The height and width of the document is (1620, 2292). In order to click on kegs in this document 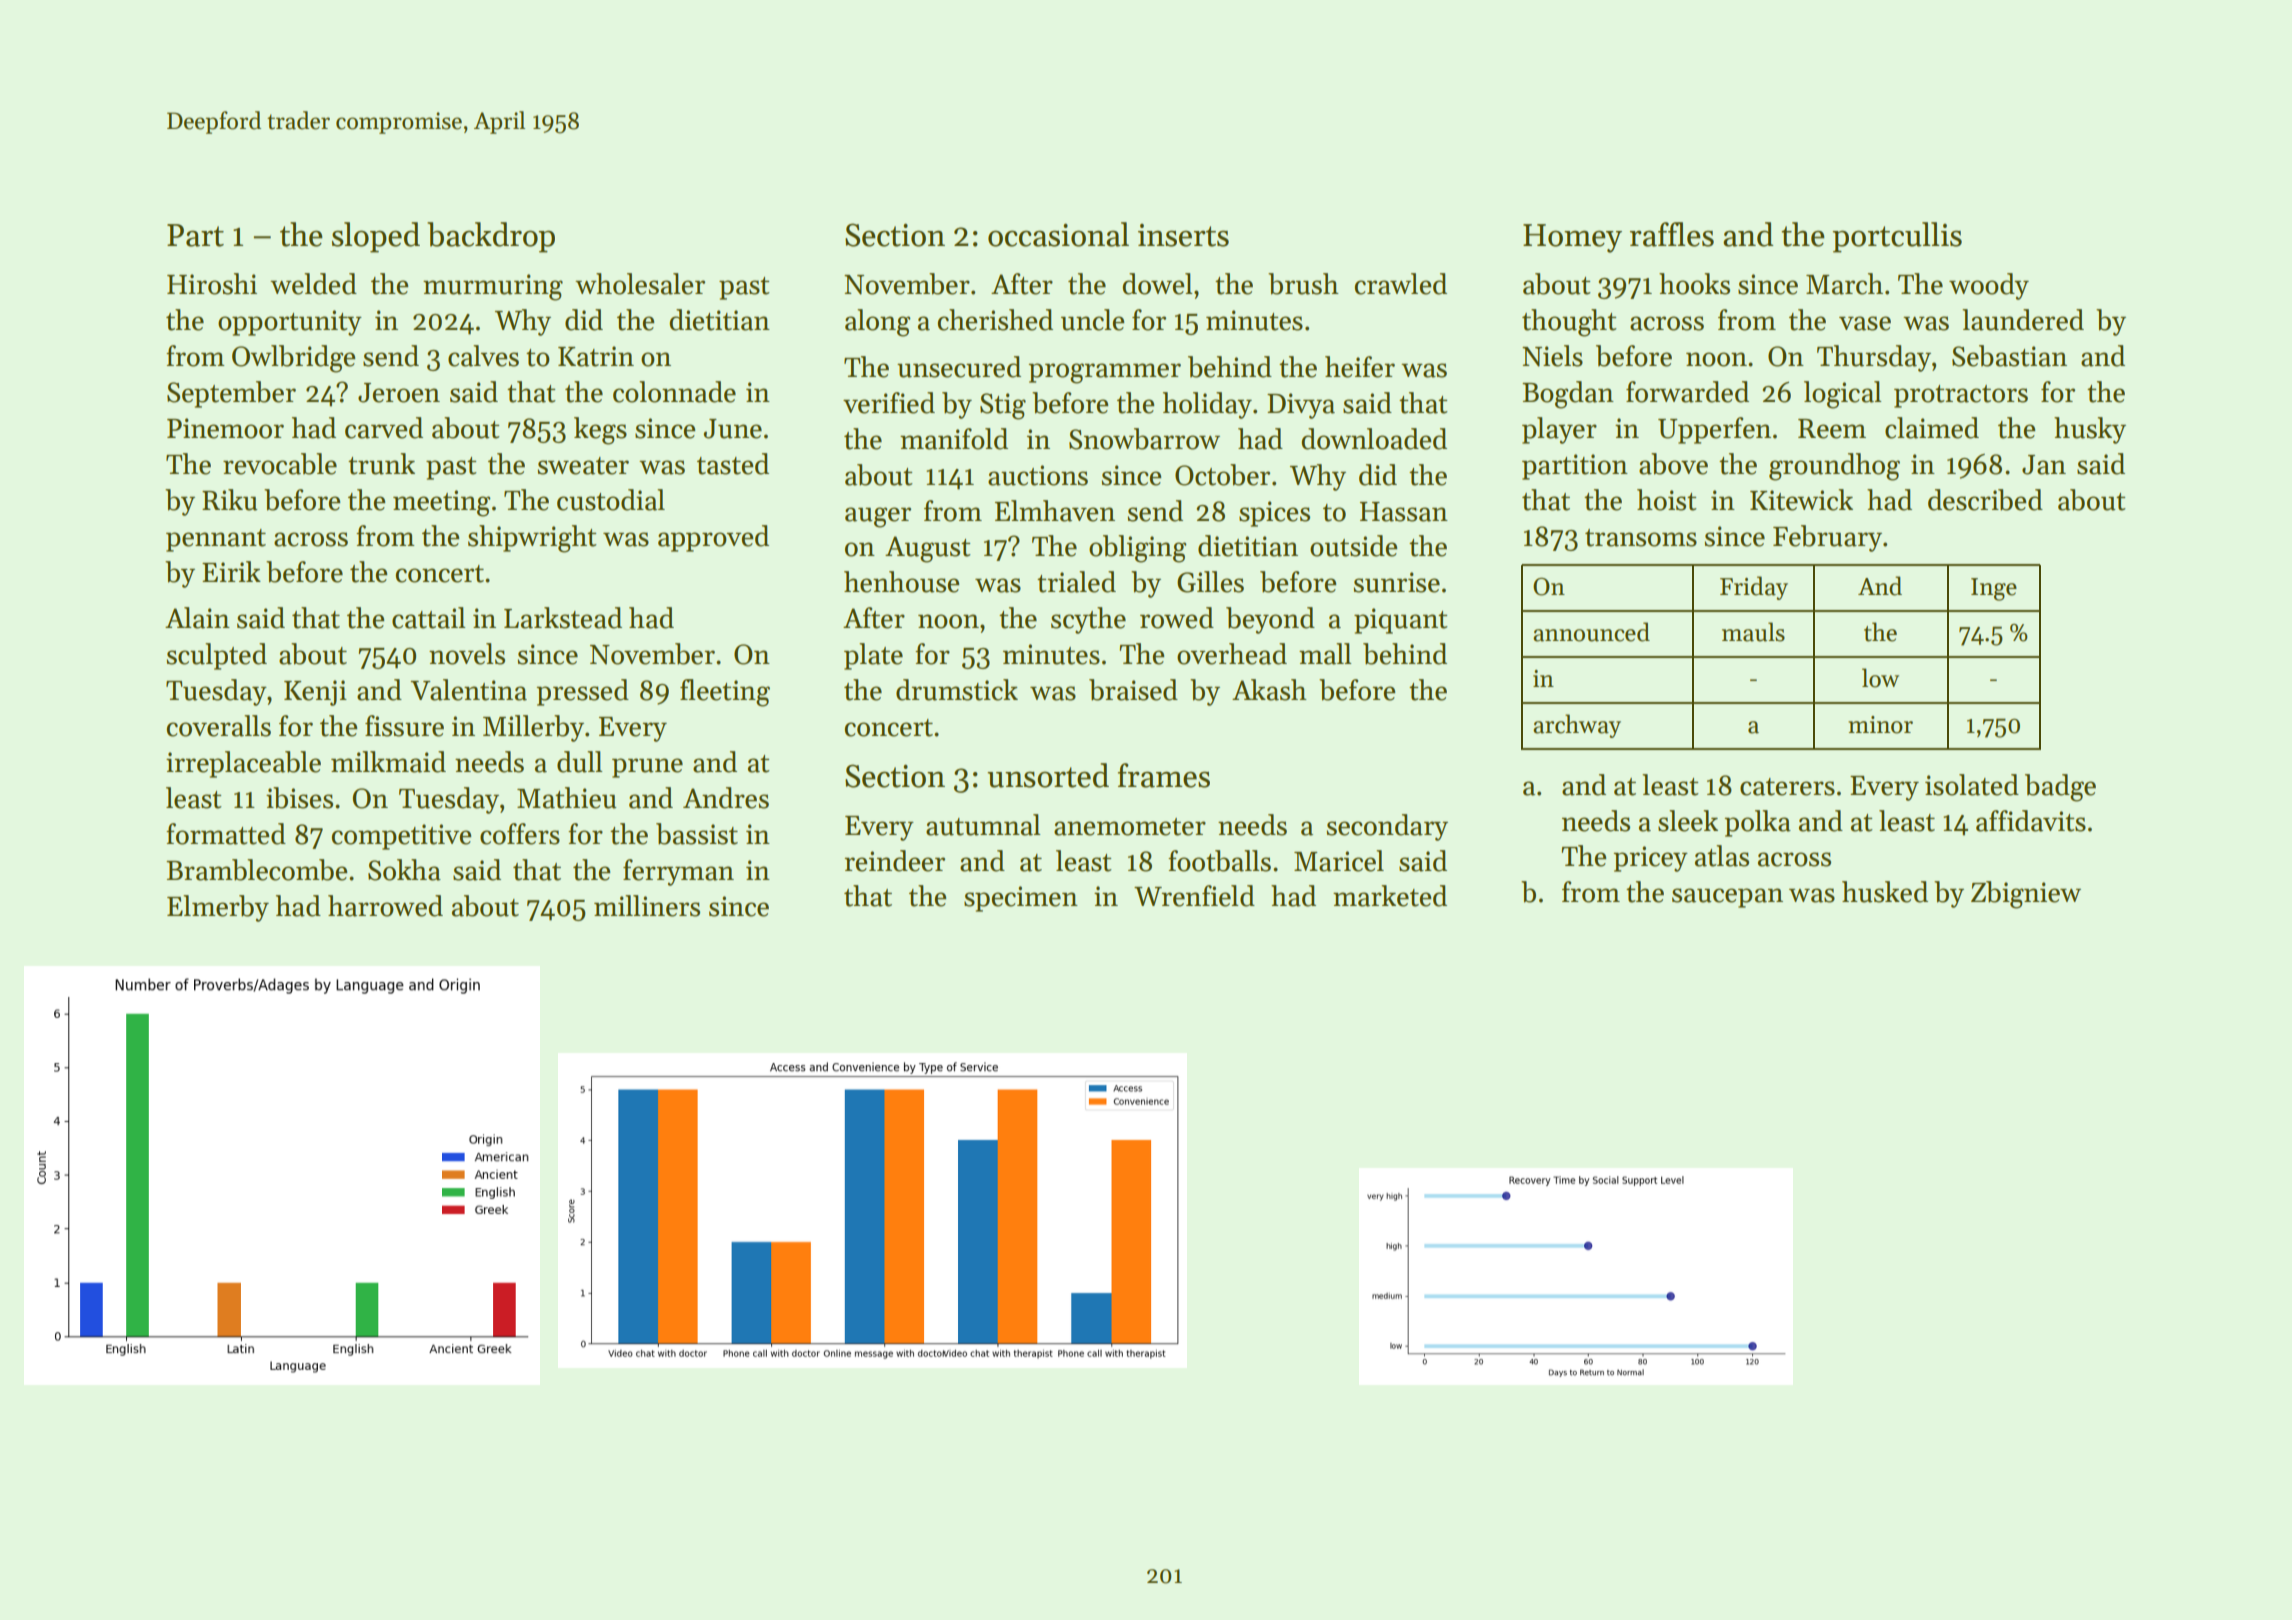, I will do `click(600, 431)`.
